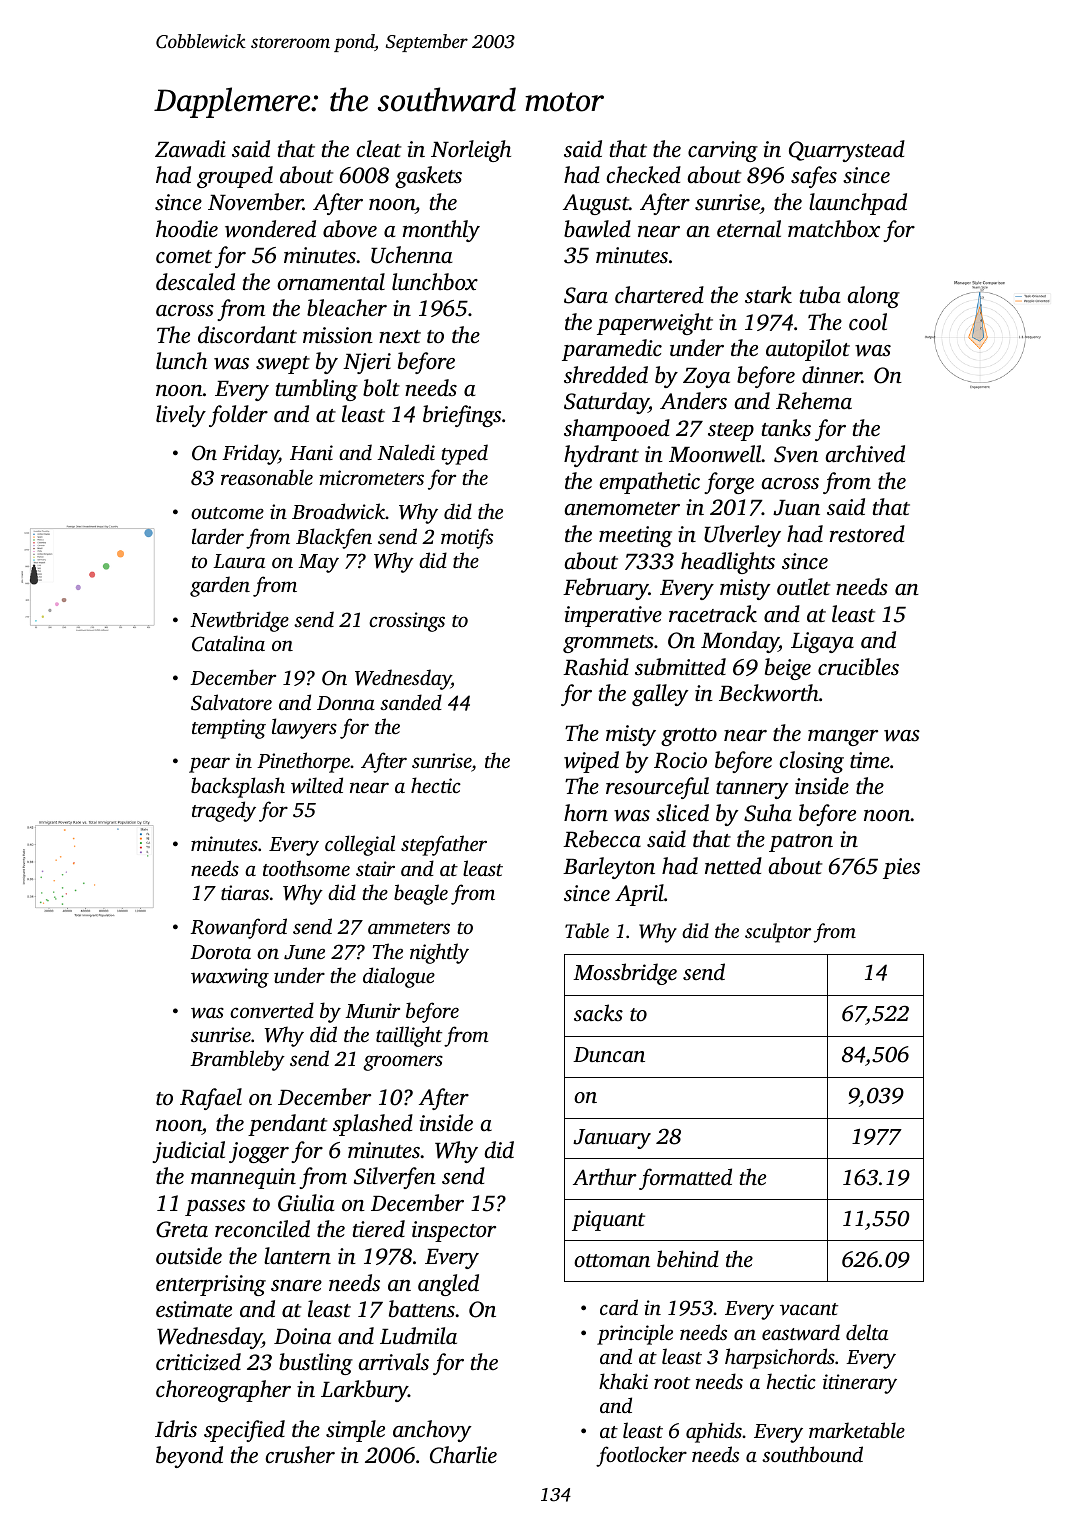  I want to click on sculptor, so click(778, 933).
